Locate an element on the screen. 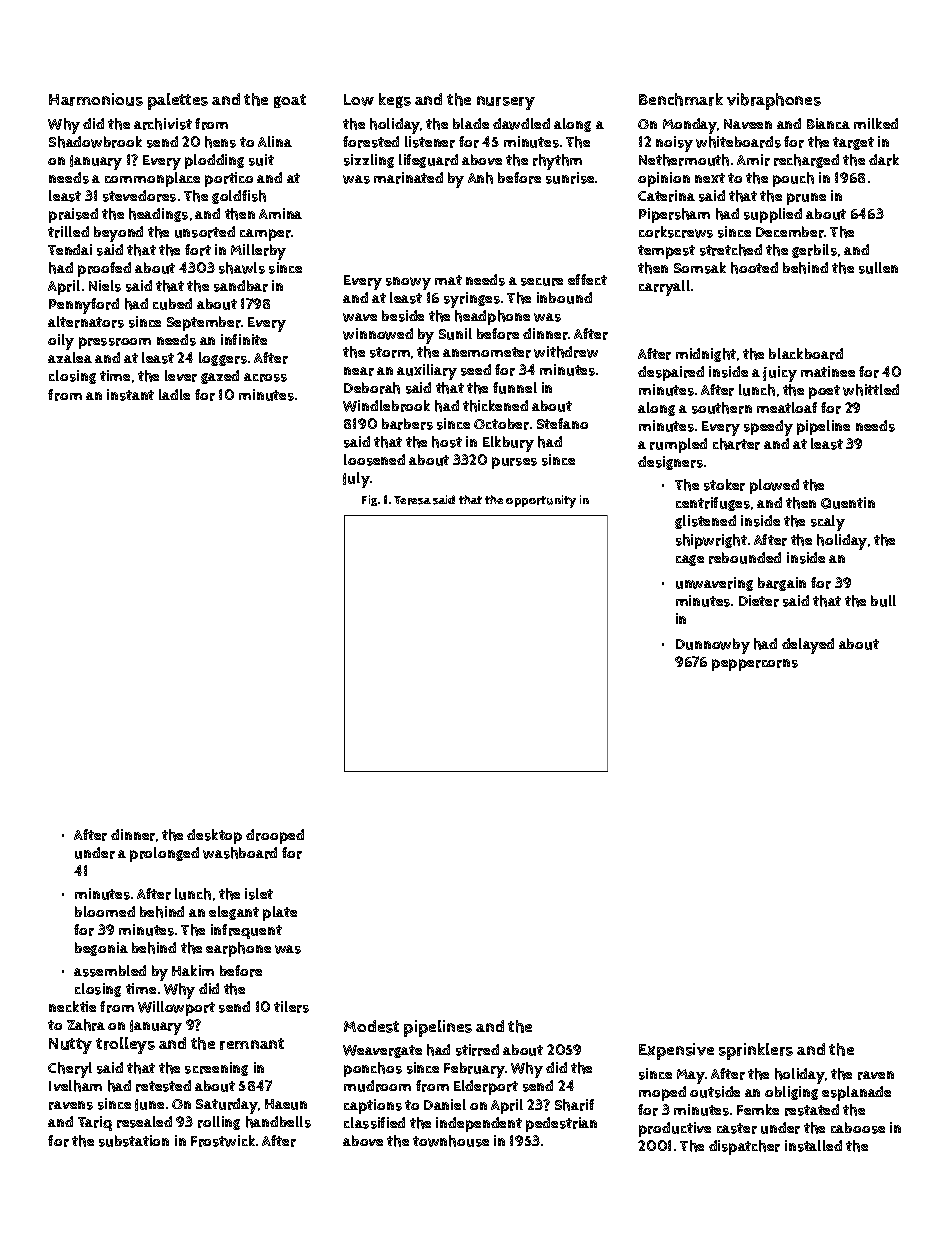  winnowed is located at coordinates (378, 334).
